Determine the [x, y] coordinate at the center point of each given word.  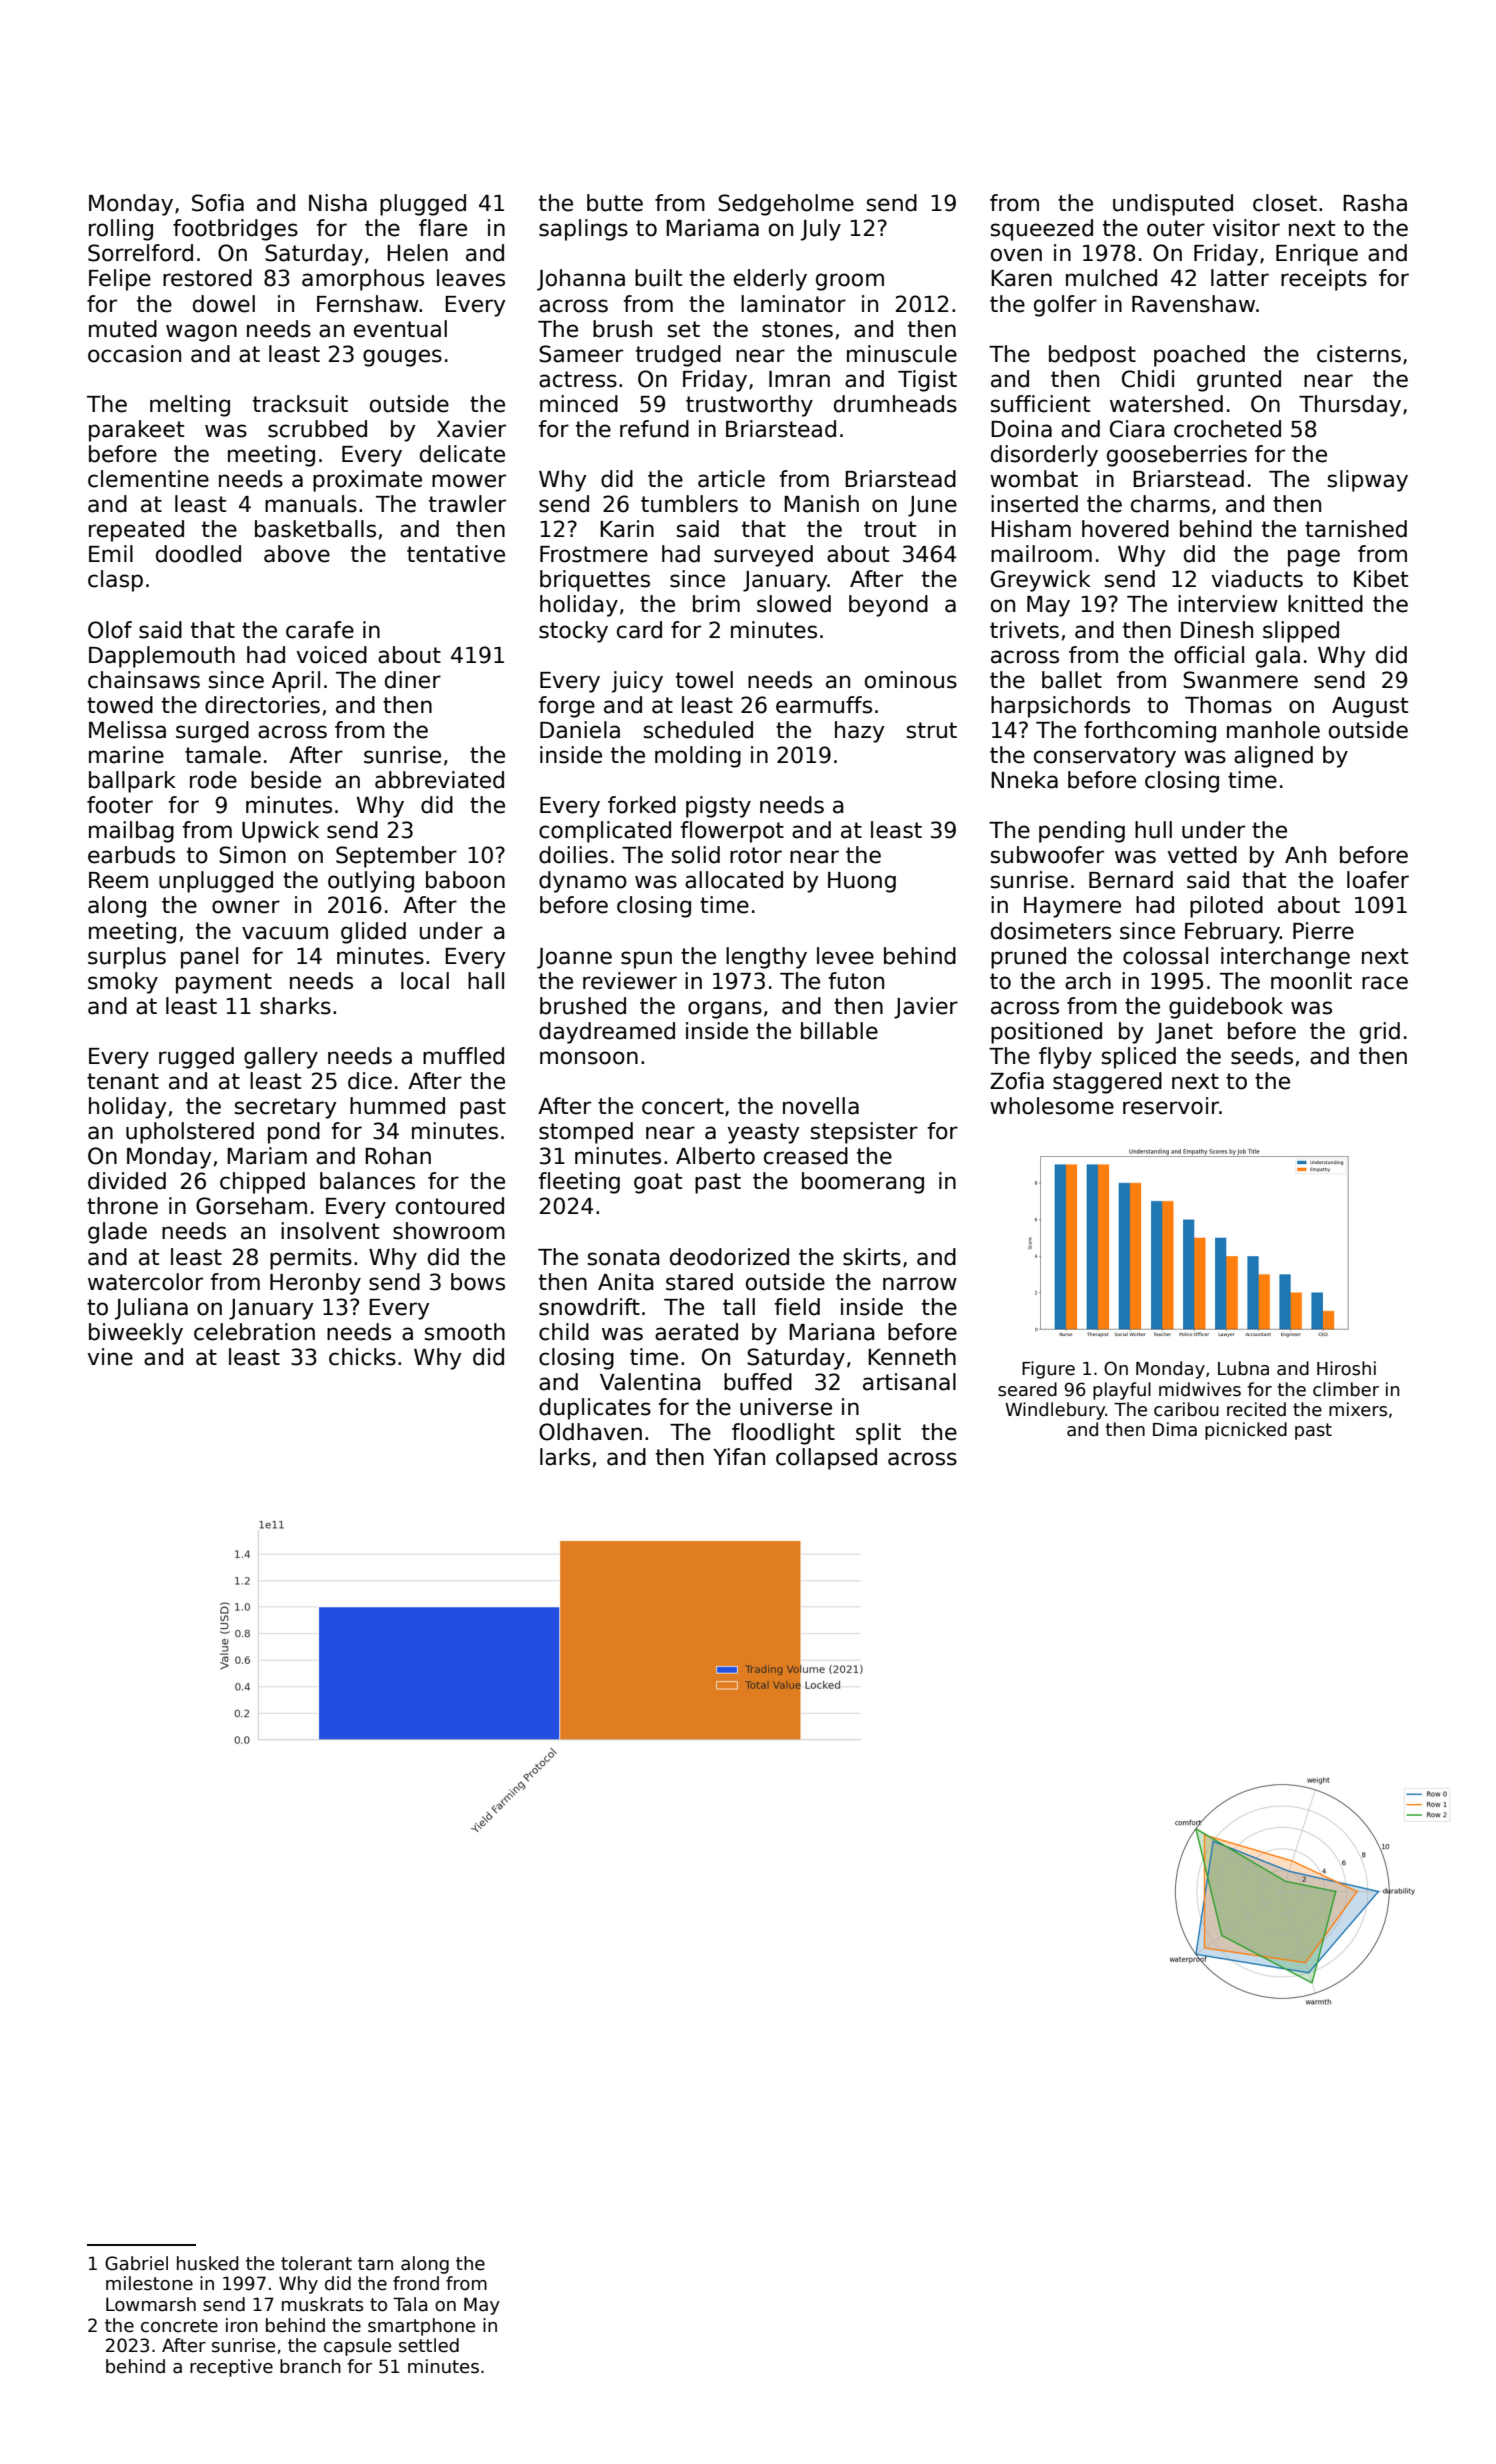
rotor [756, 855]
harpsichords [1060, 707]
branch [310, 2366]
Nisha [338, 203]
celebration [254, 1332]
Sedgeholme [786, 205]
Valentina [650, 1382]
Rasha [1375, 203]
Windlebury [1055, 1411]
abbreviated [439, 780]
